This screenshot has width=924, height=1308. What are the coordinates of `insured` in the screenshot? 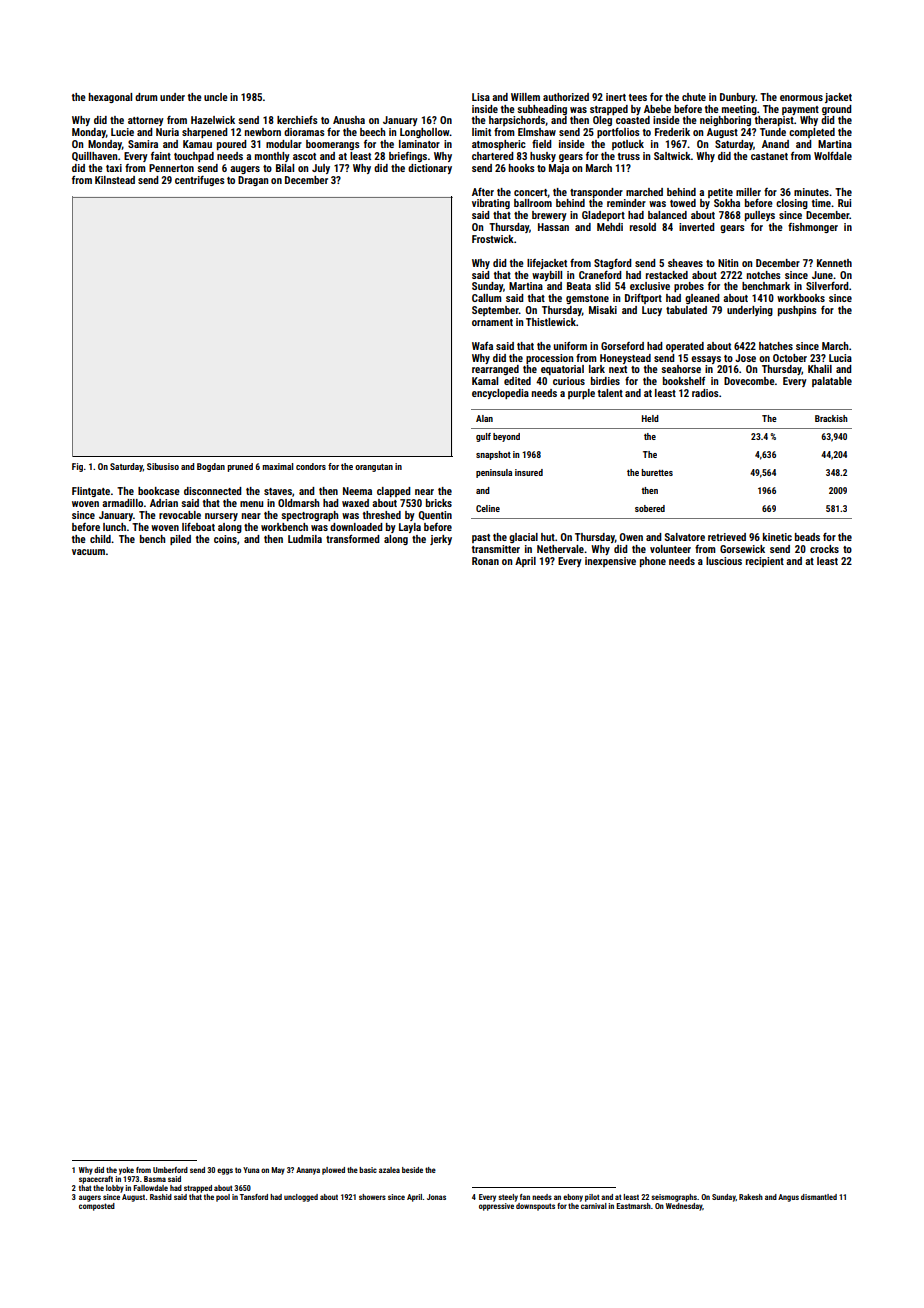 It's located at (529, 472).
